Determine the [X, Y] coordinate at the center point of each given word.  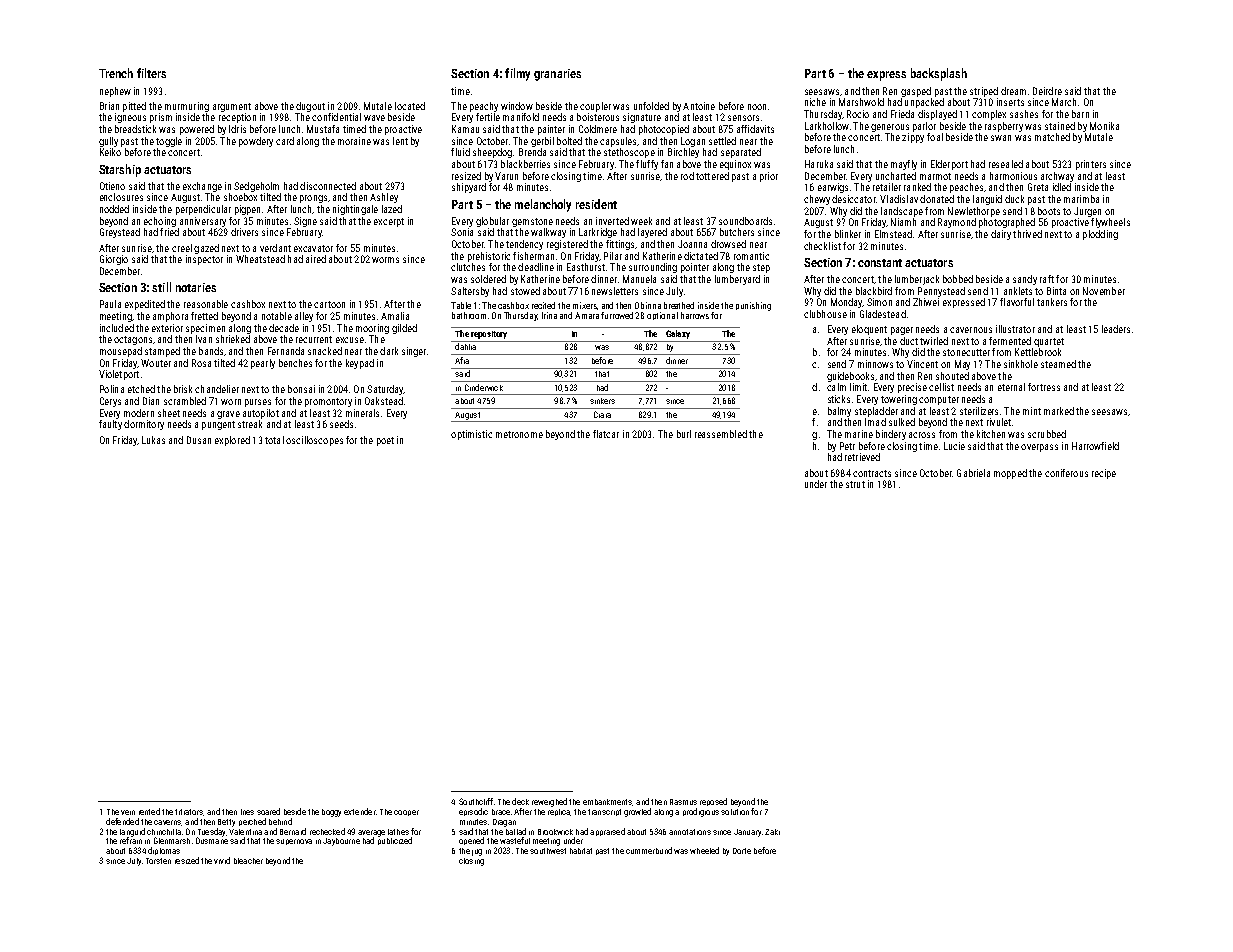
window [517, 106]
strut [855, 484]
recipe [1104, 474]
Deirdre [1047, 91]
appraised [607, 832]
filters [151, 73]
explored [232, 441]
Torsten [158, 861]
